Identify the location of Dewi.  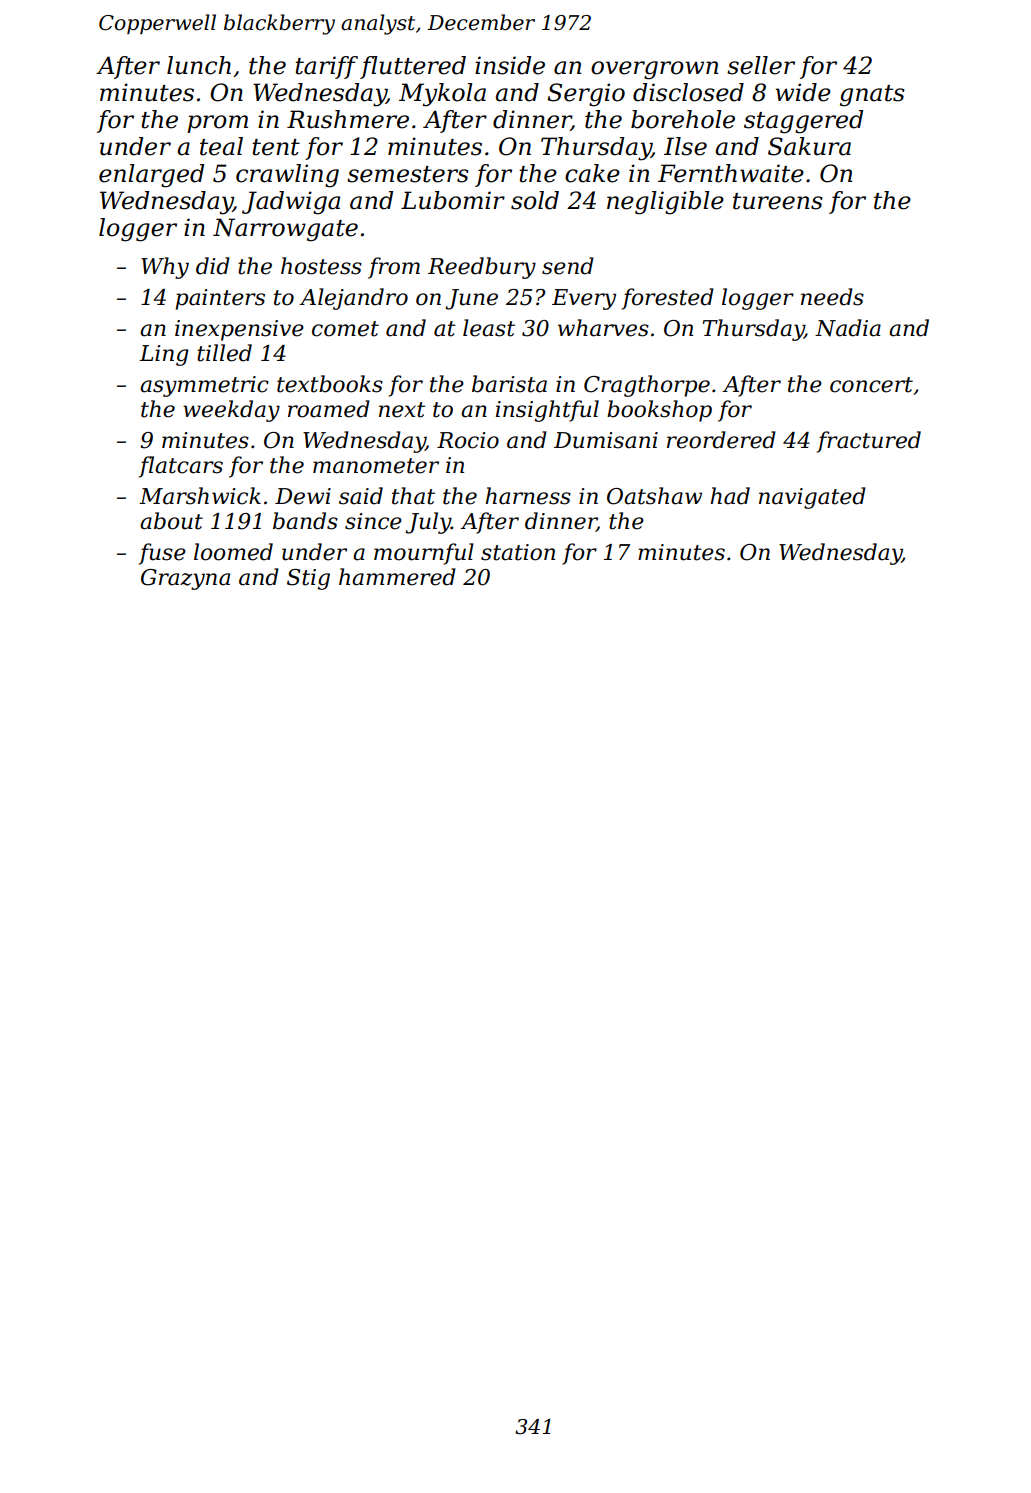
(303, 496).
